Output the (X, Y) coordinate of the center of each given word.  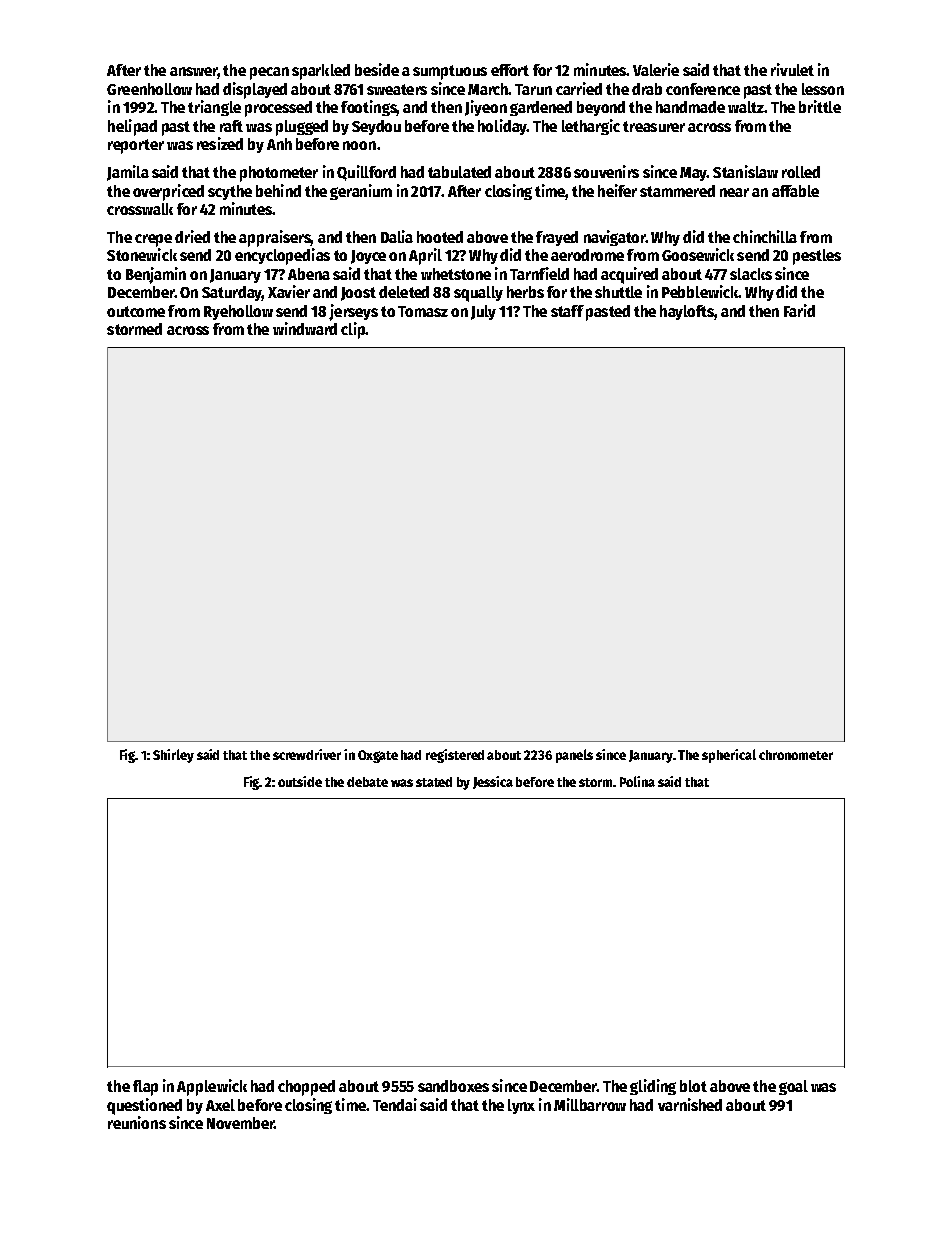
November (240, 1123)
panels (574, 756)
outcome (136, 311)
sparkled (321, 72)
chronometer (796, 755)
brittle (820, 106)
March (488, 89)
